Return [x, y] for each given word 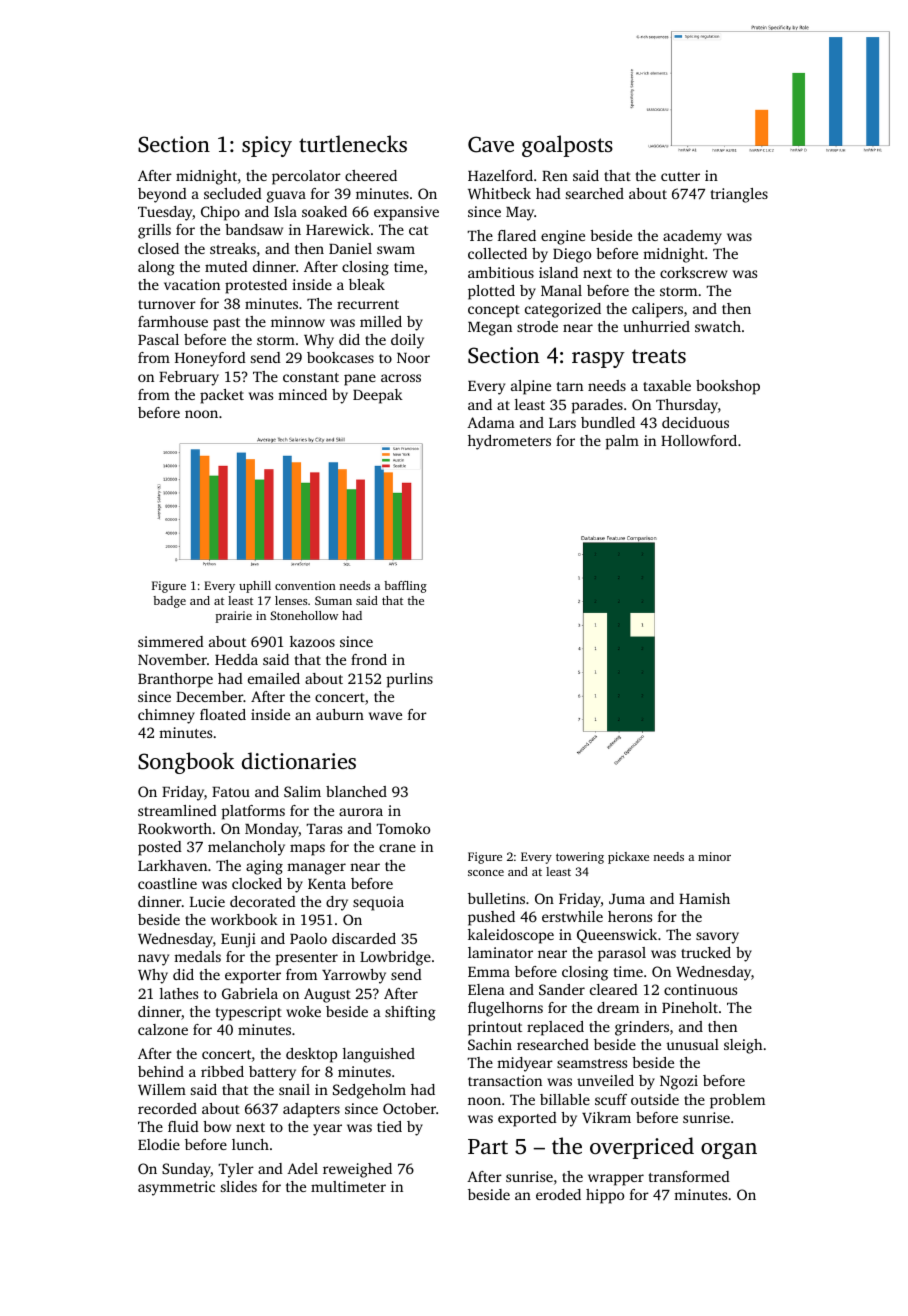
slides [239, 1186]
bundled [608, 422]
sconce [486, 873]
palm [622, 442]
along [156, 268]
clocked [257, 883]
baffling [405, 587]
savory [717, 938]
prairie [234, 617]
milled [381, 321]
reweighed [357, 1170]
